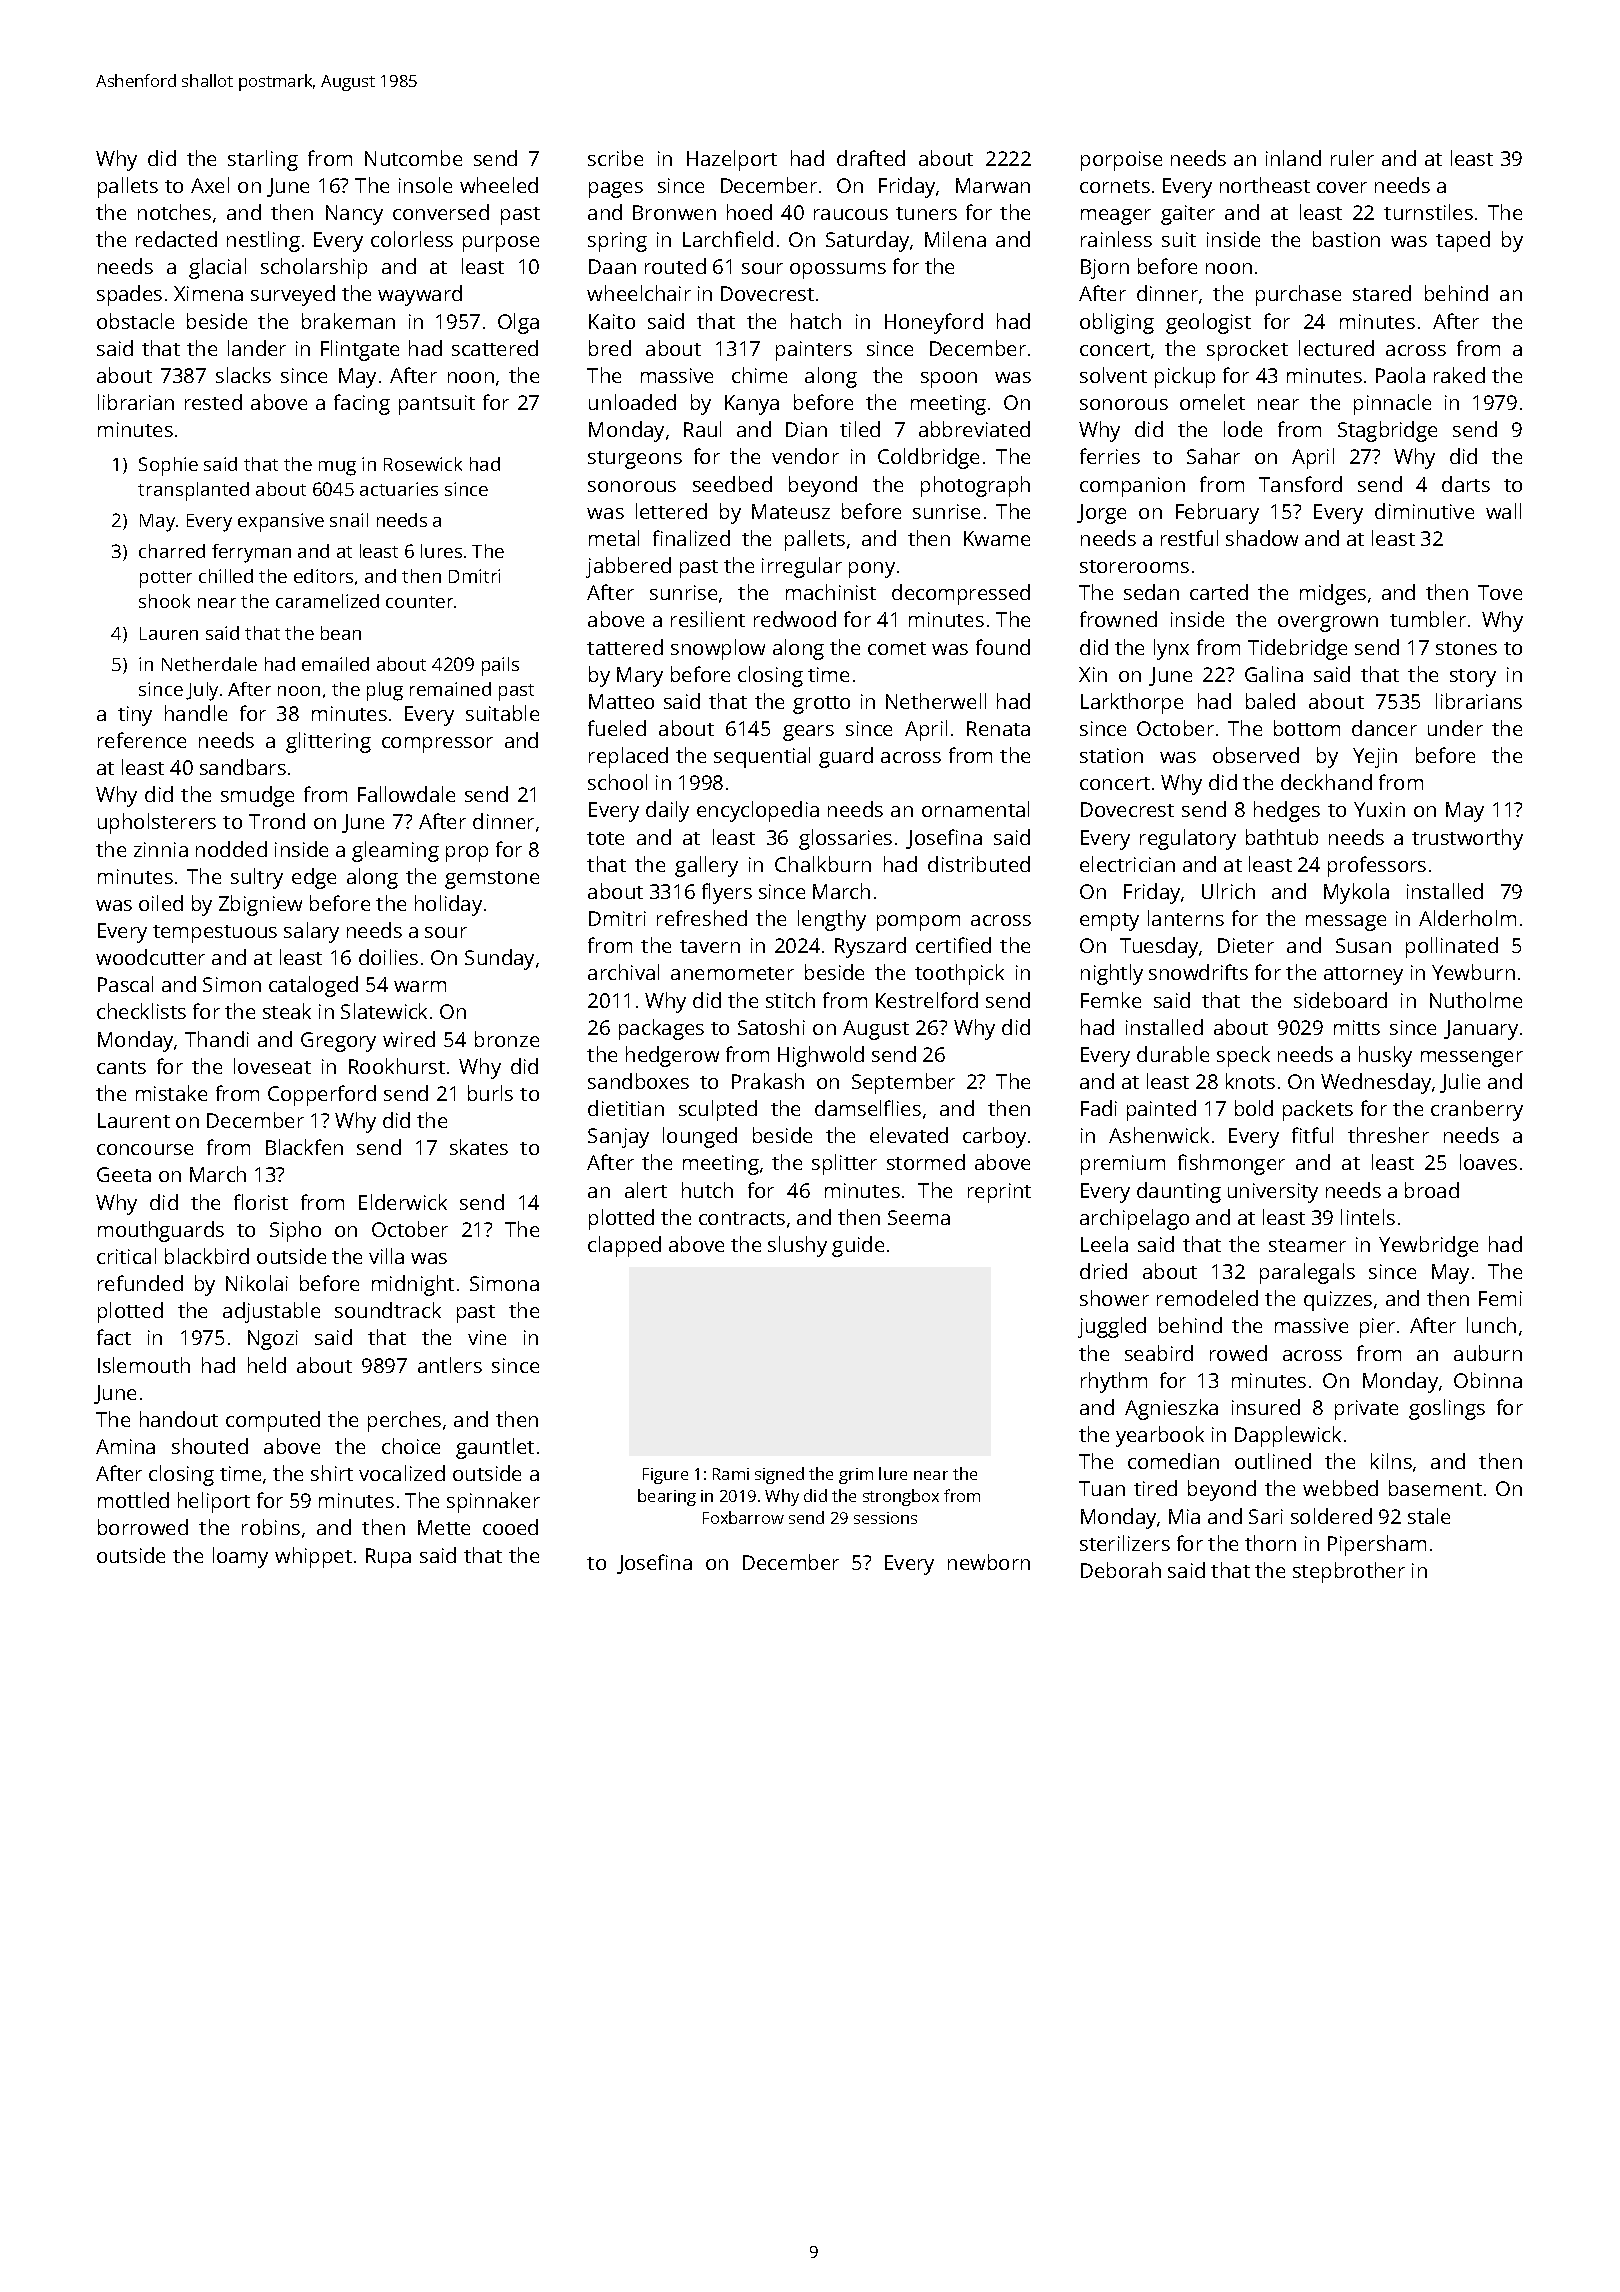 The image size is (1620, 2292). Describe the element at coordinates (1342, 187) in the screenshot. I see `cover` at that location.
